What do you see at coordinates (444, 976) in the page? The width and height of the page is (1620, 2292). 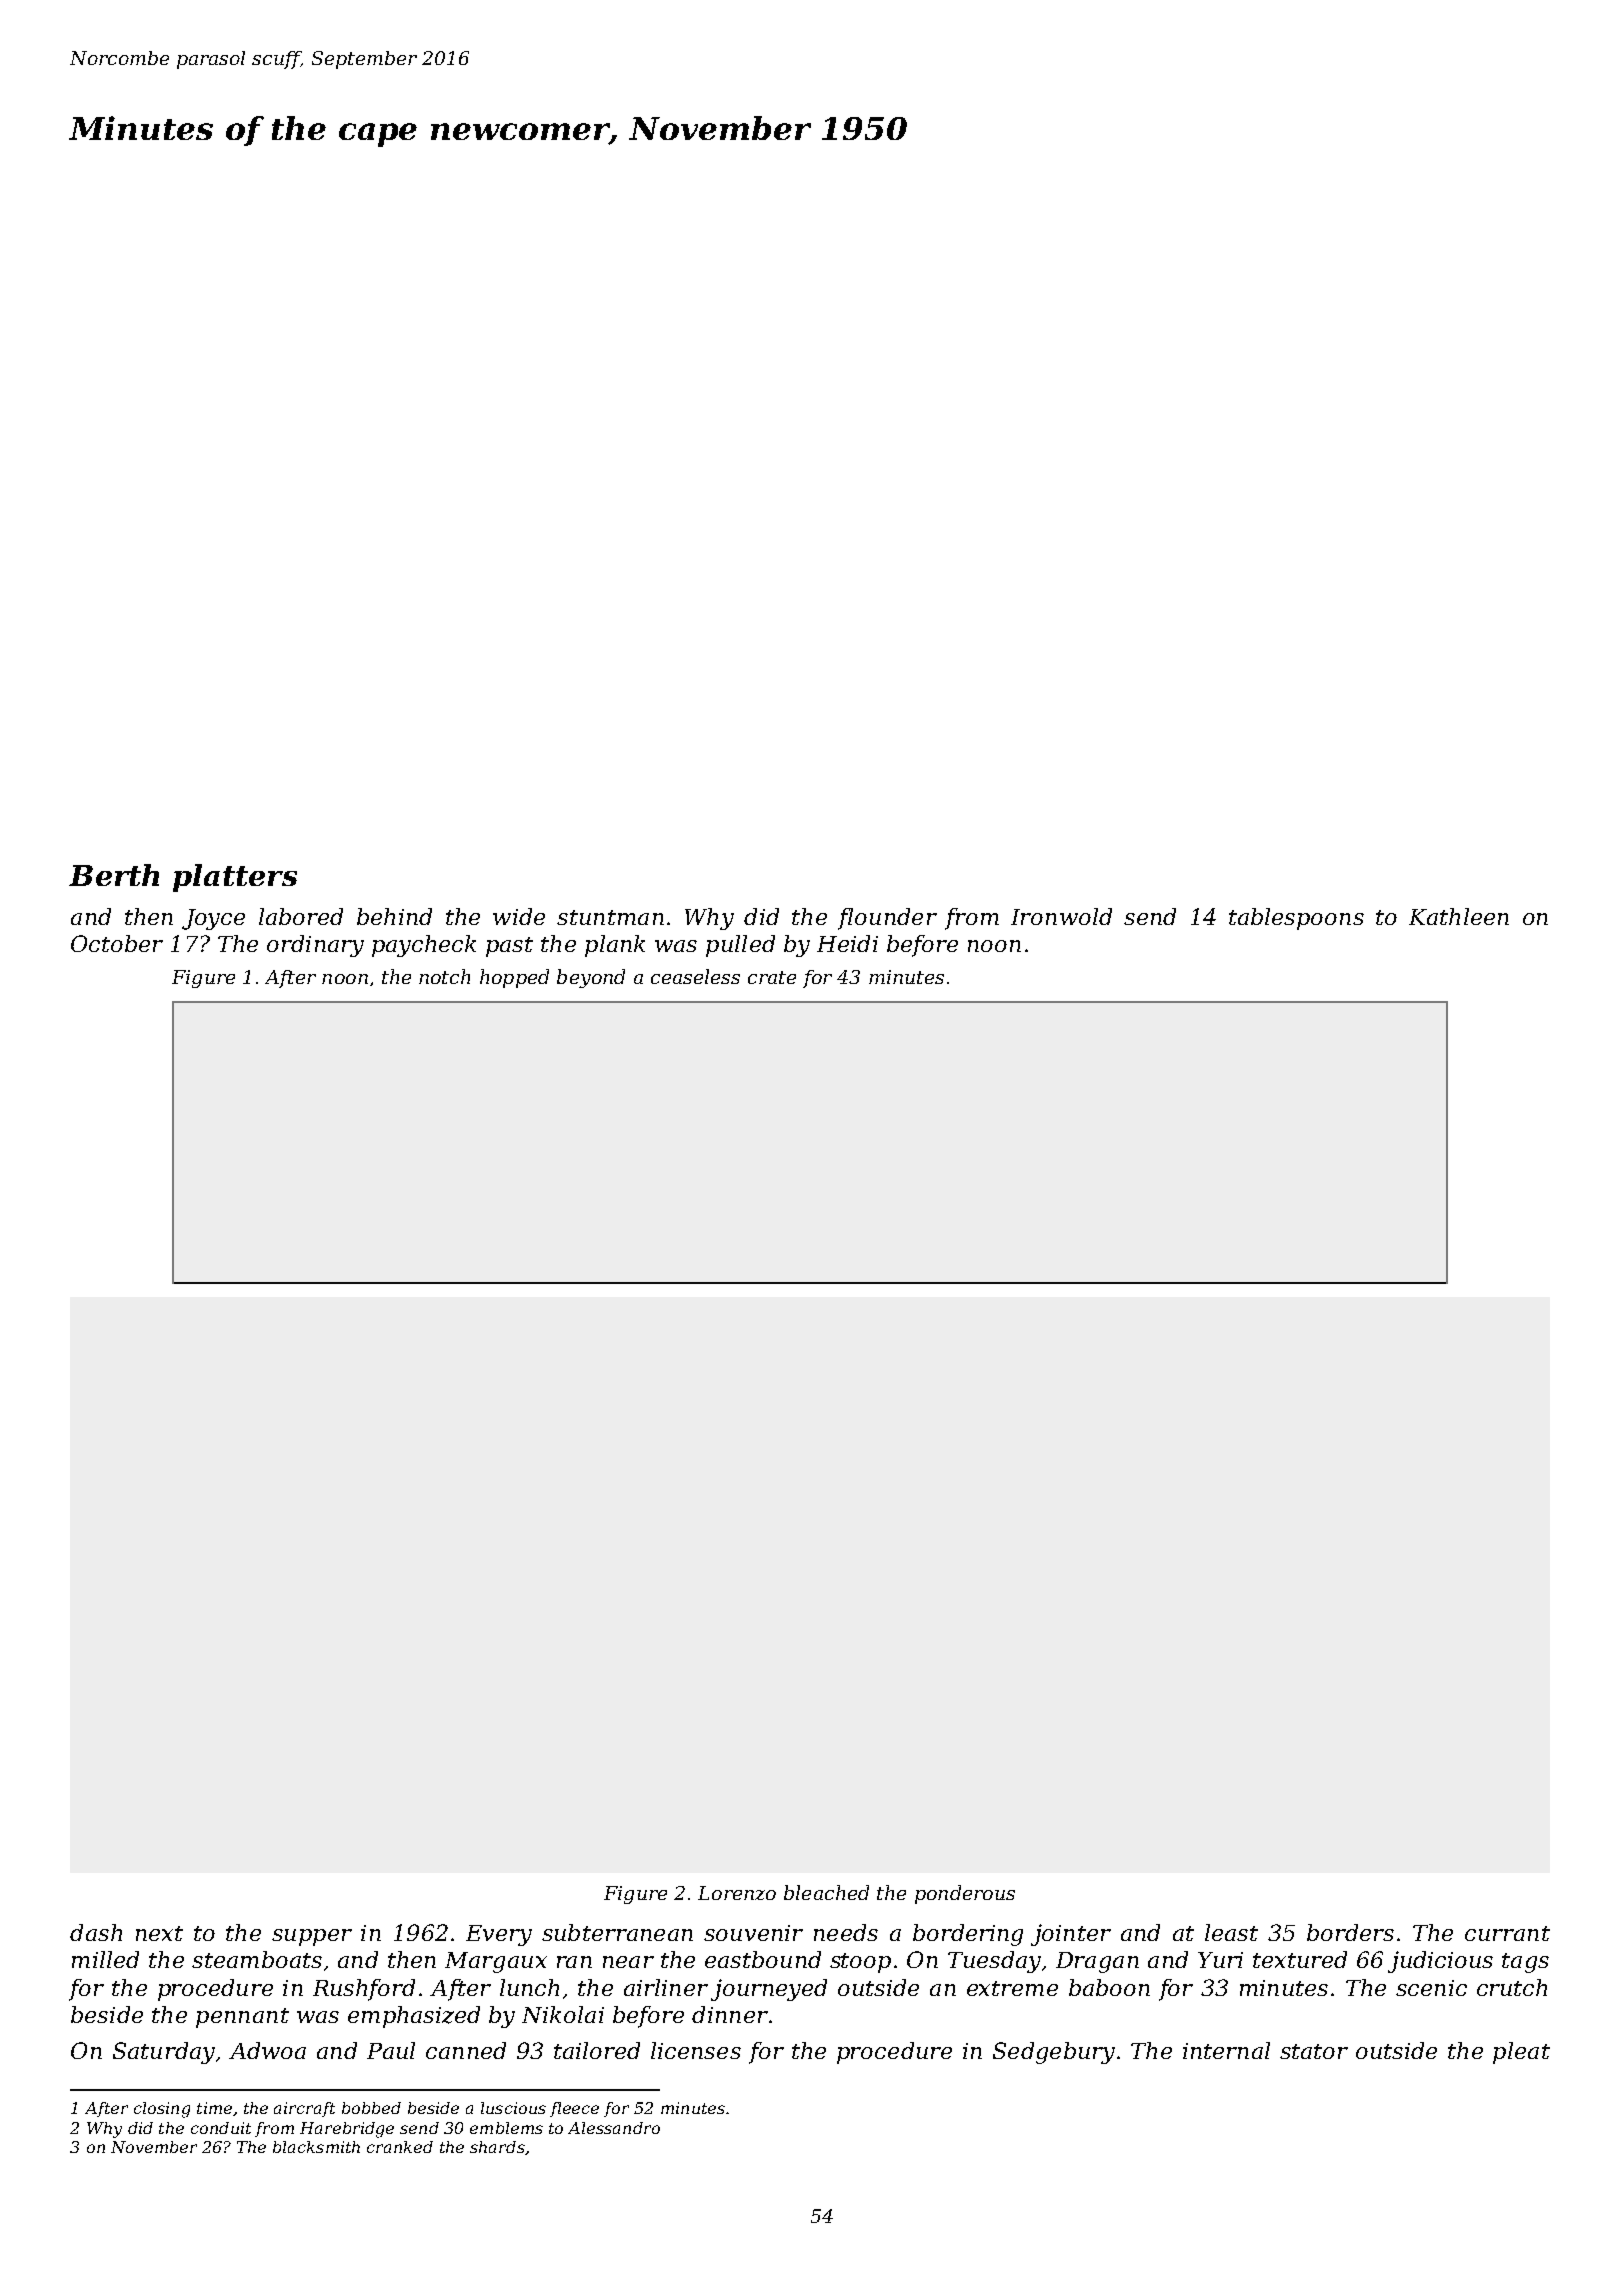 I see `notch` at bounding box center [444, 976].
